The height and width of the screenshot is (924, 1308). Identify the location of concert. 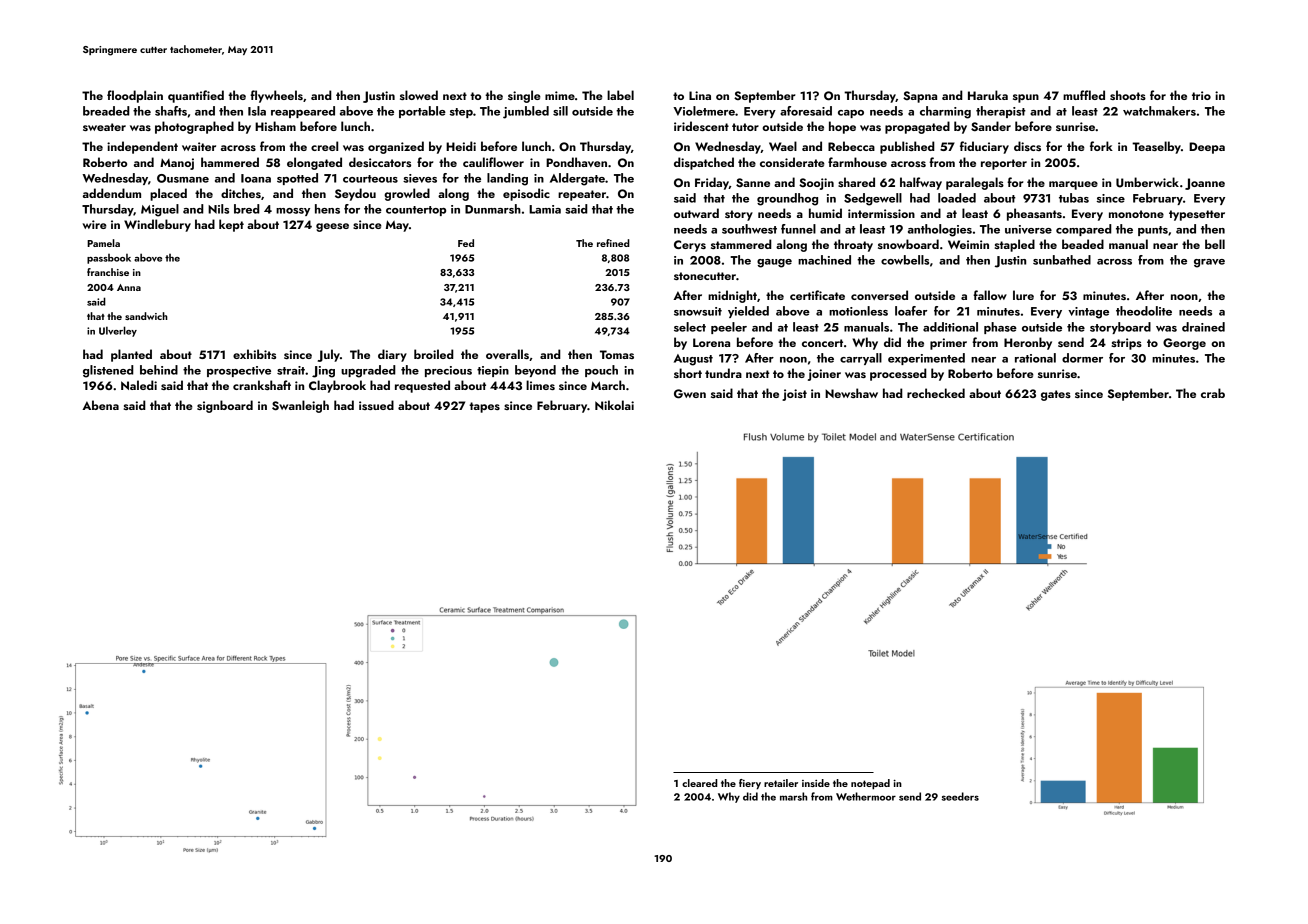
(822, 343).
